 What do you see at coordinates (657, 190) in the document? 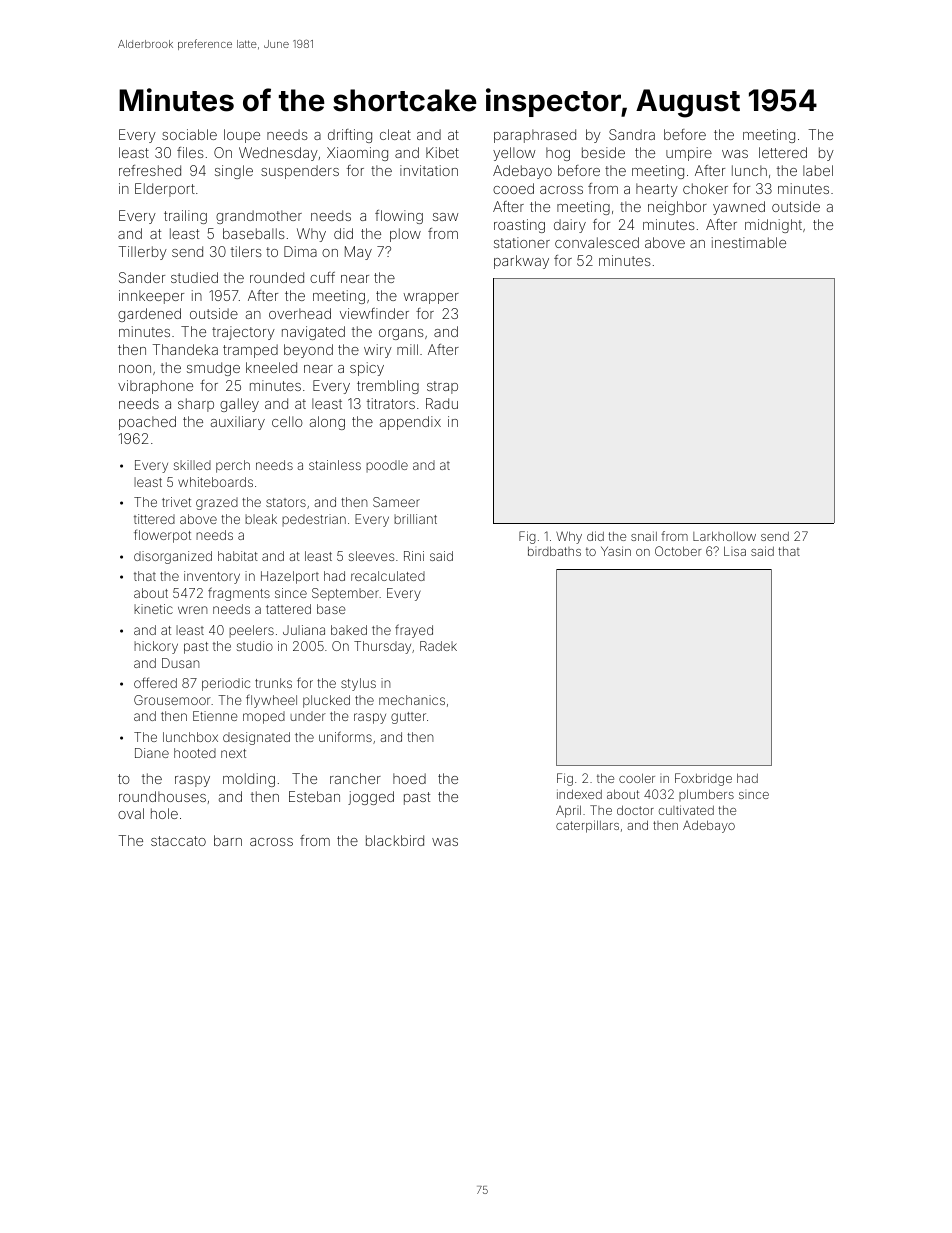
I see `hearty` at bounding box center [657, 190].
